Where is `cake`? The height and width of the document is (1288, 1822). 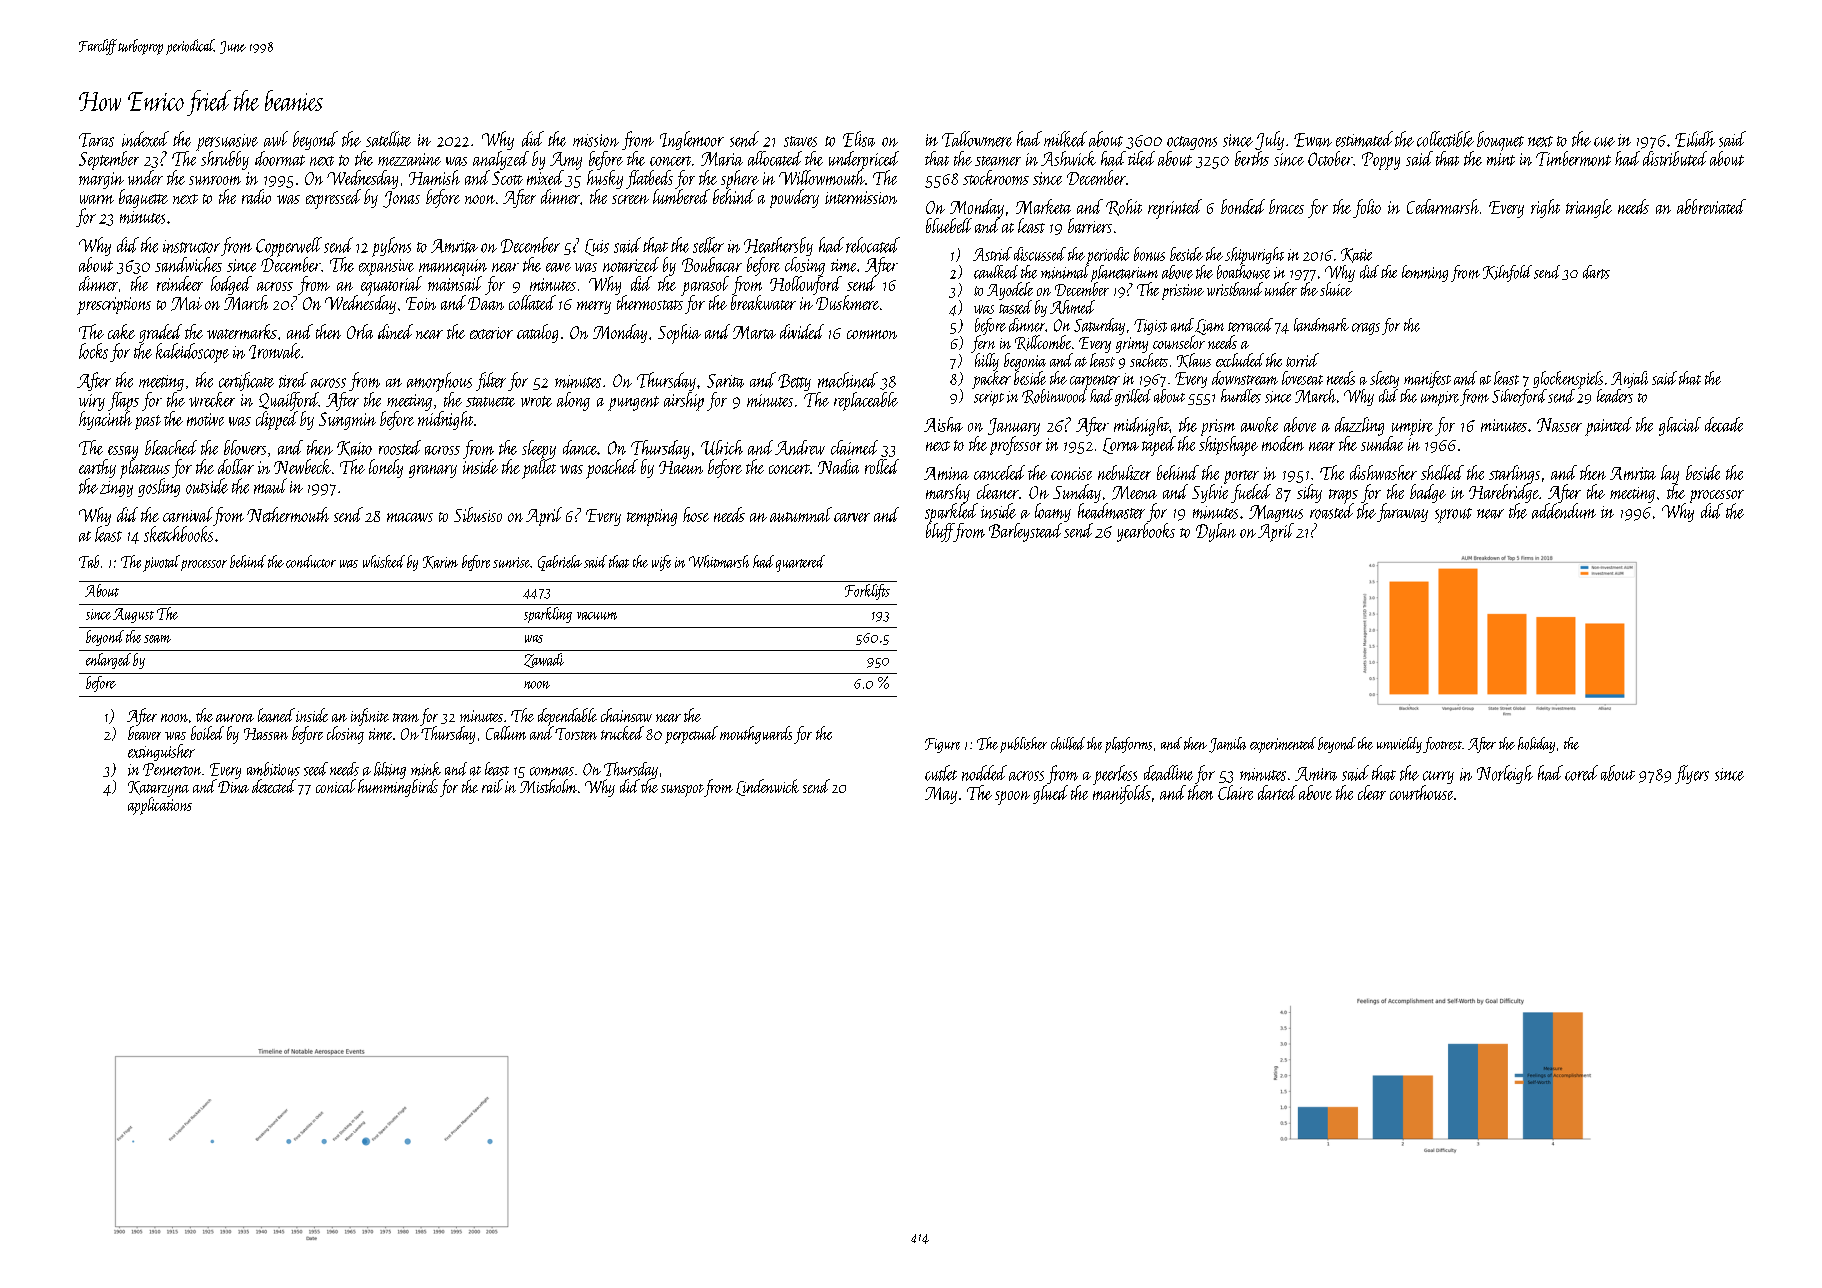 cake is located at coordinates (121, 331).
